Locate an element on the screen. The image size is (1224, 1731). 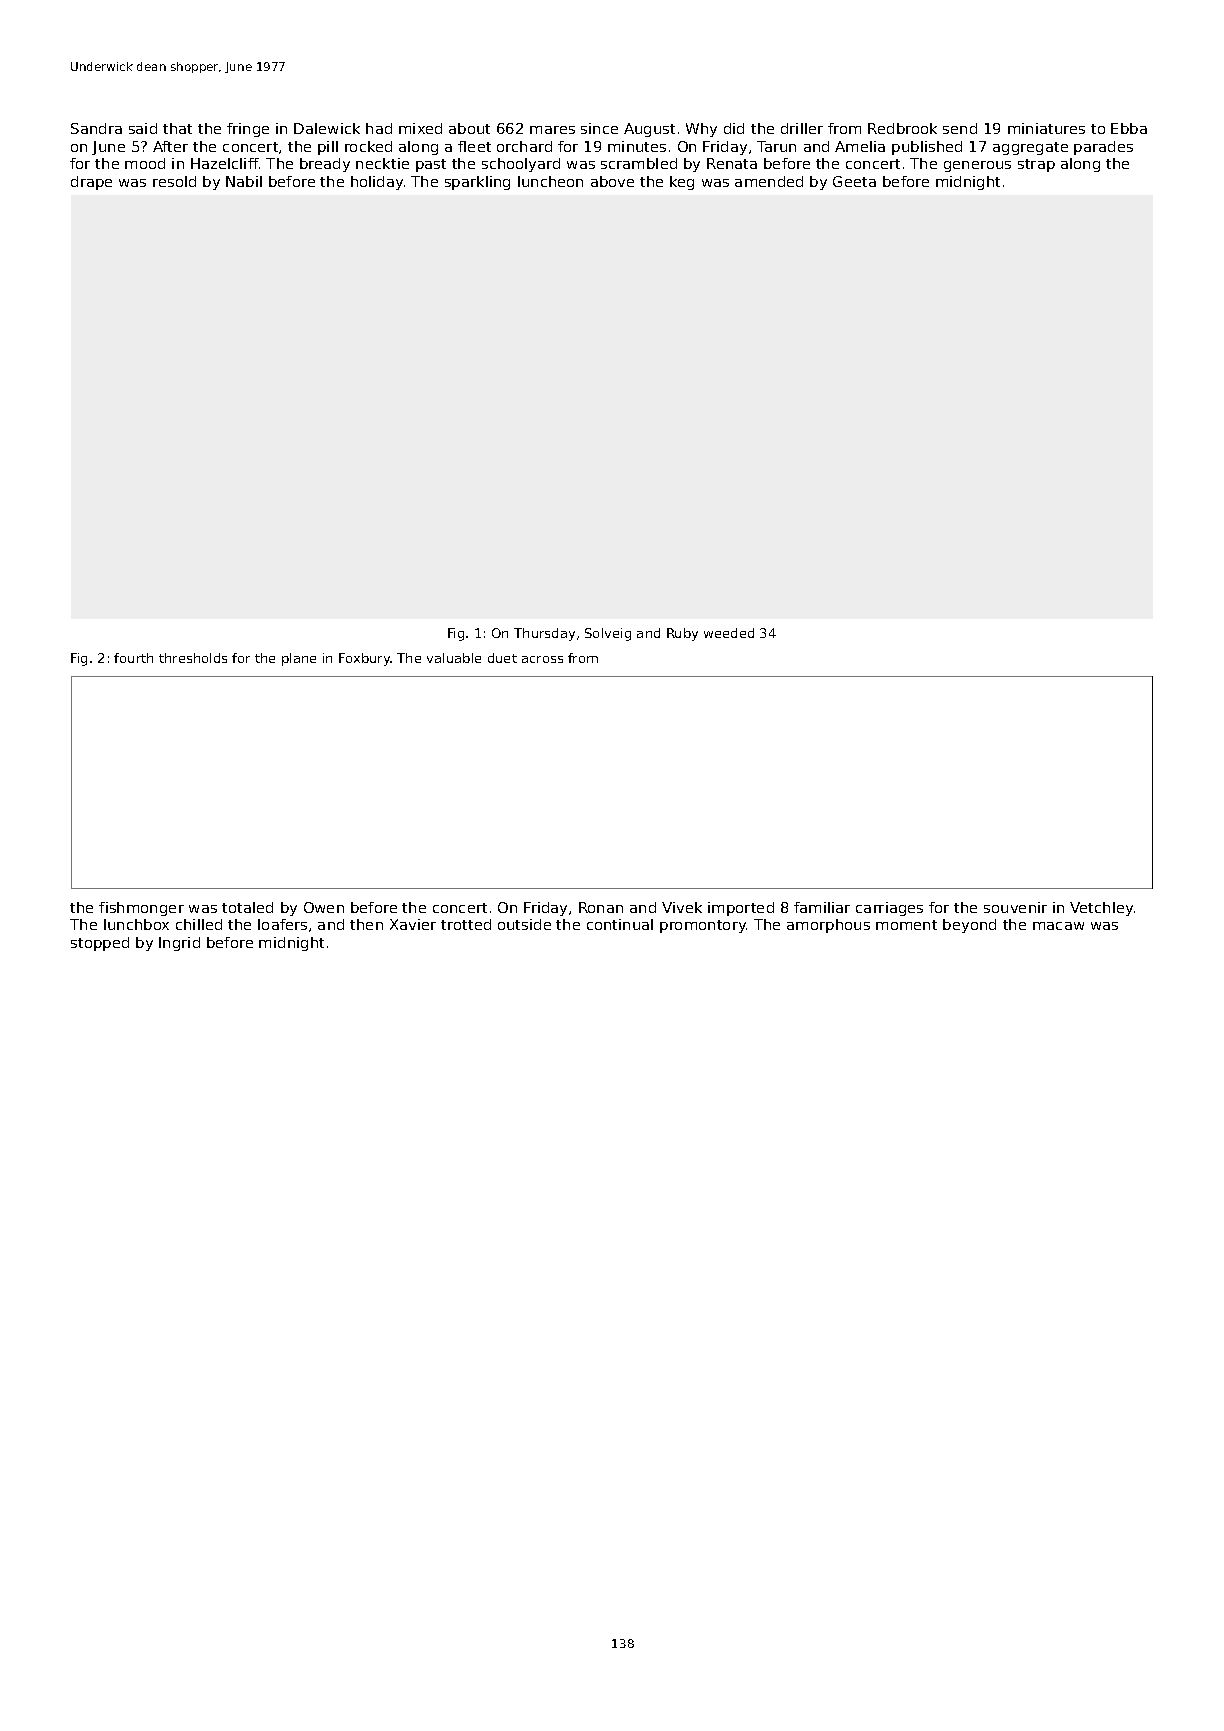
sparkling is located at coordinates (477, 183).
